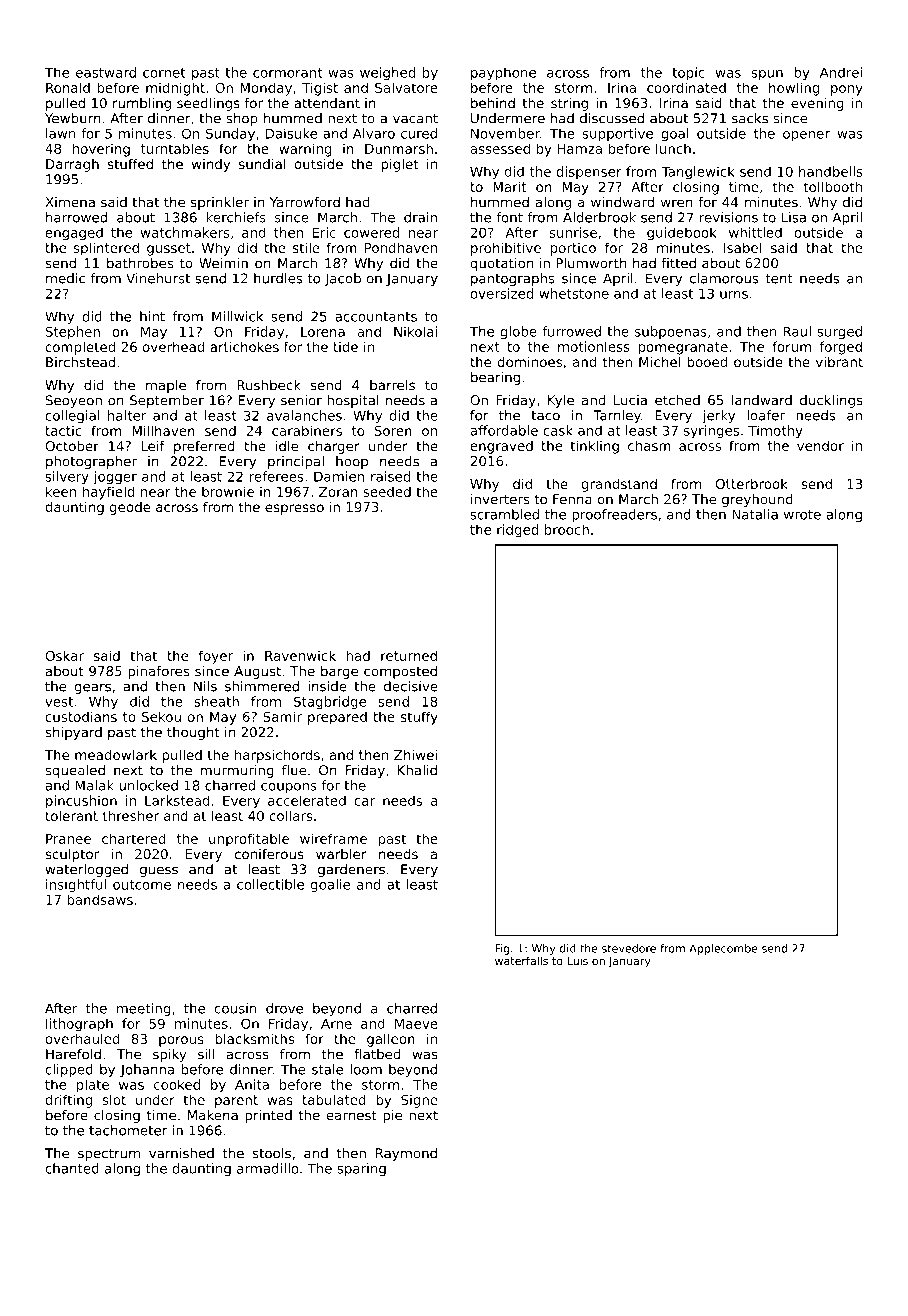  I want to click on opener, so click(806, 136).
